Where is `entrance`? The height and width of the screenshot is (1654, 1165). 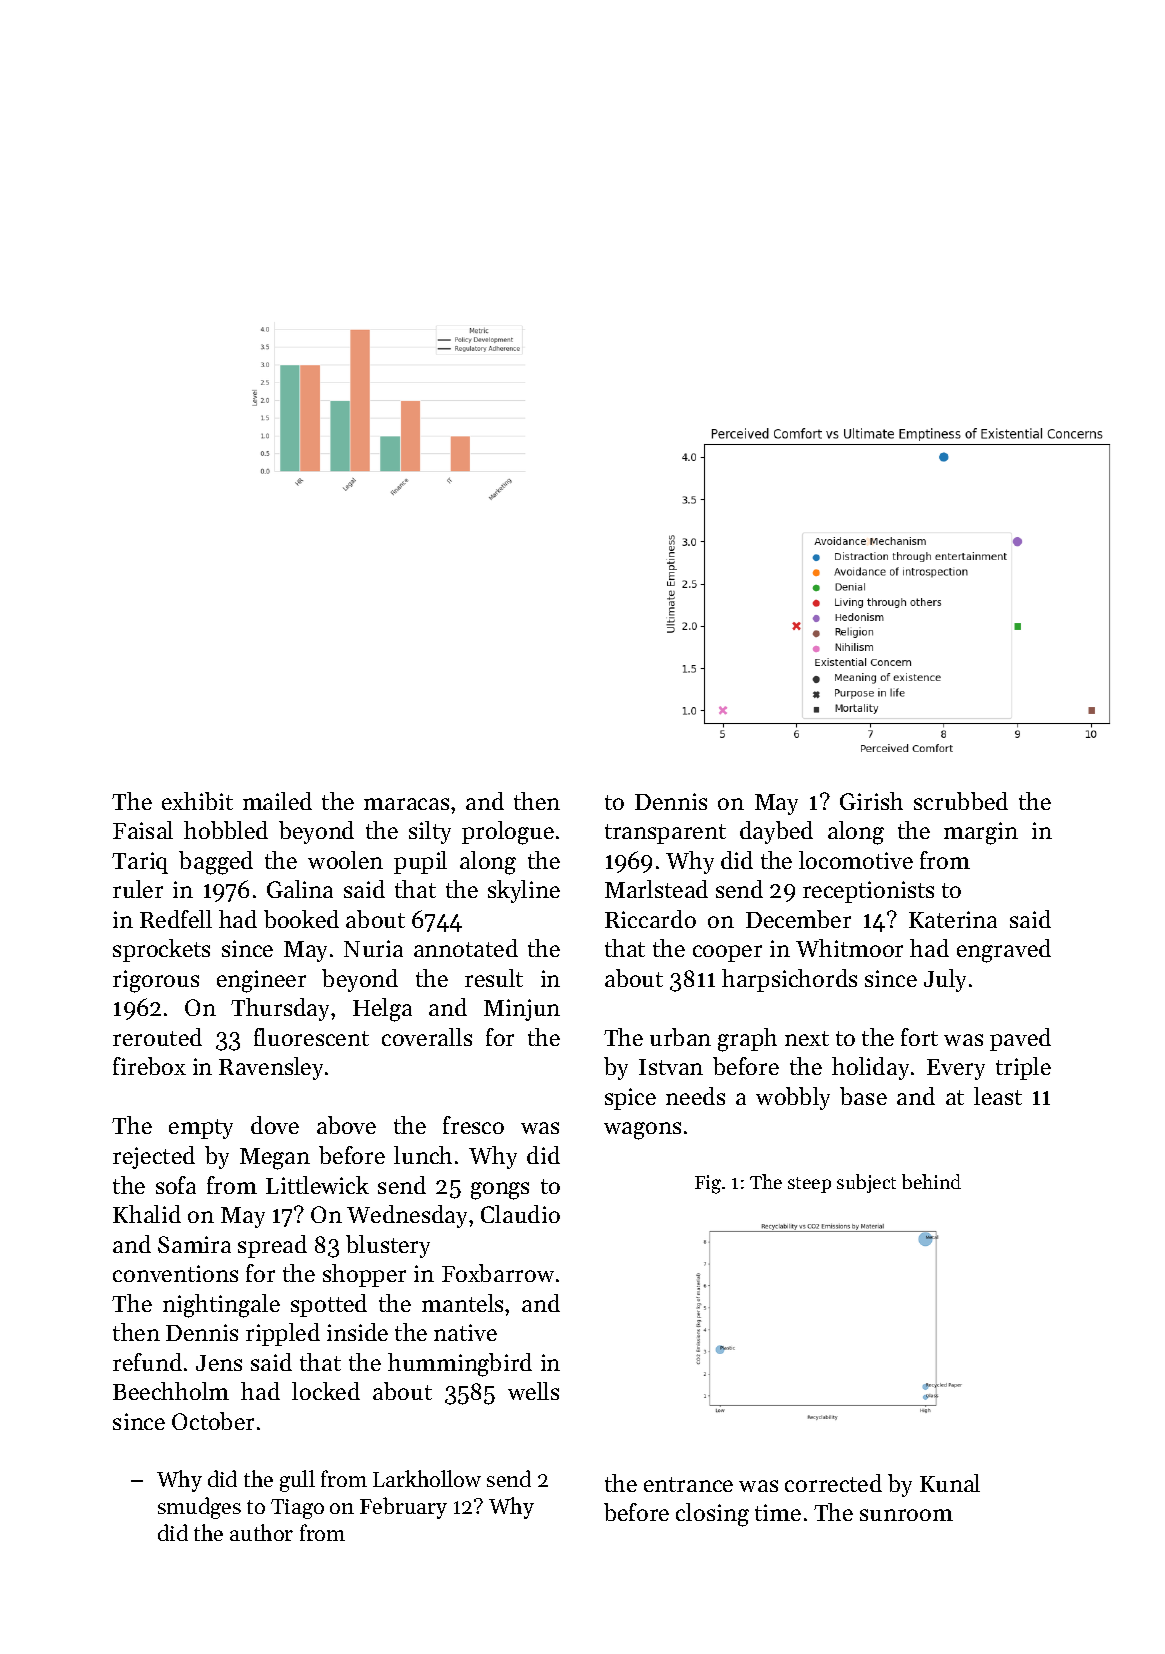 entrance is located at coordinates (688, 1484).
